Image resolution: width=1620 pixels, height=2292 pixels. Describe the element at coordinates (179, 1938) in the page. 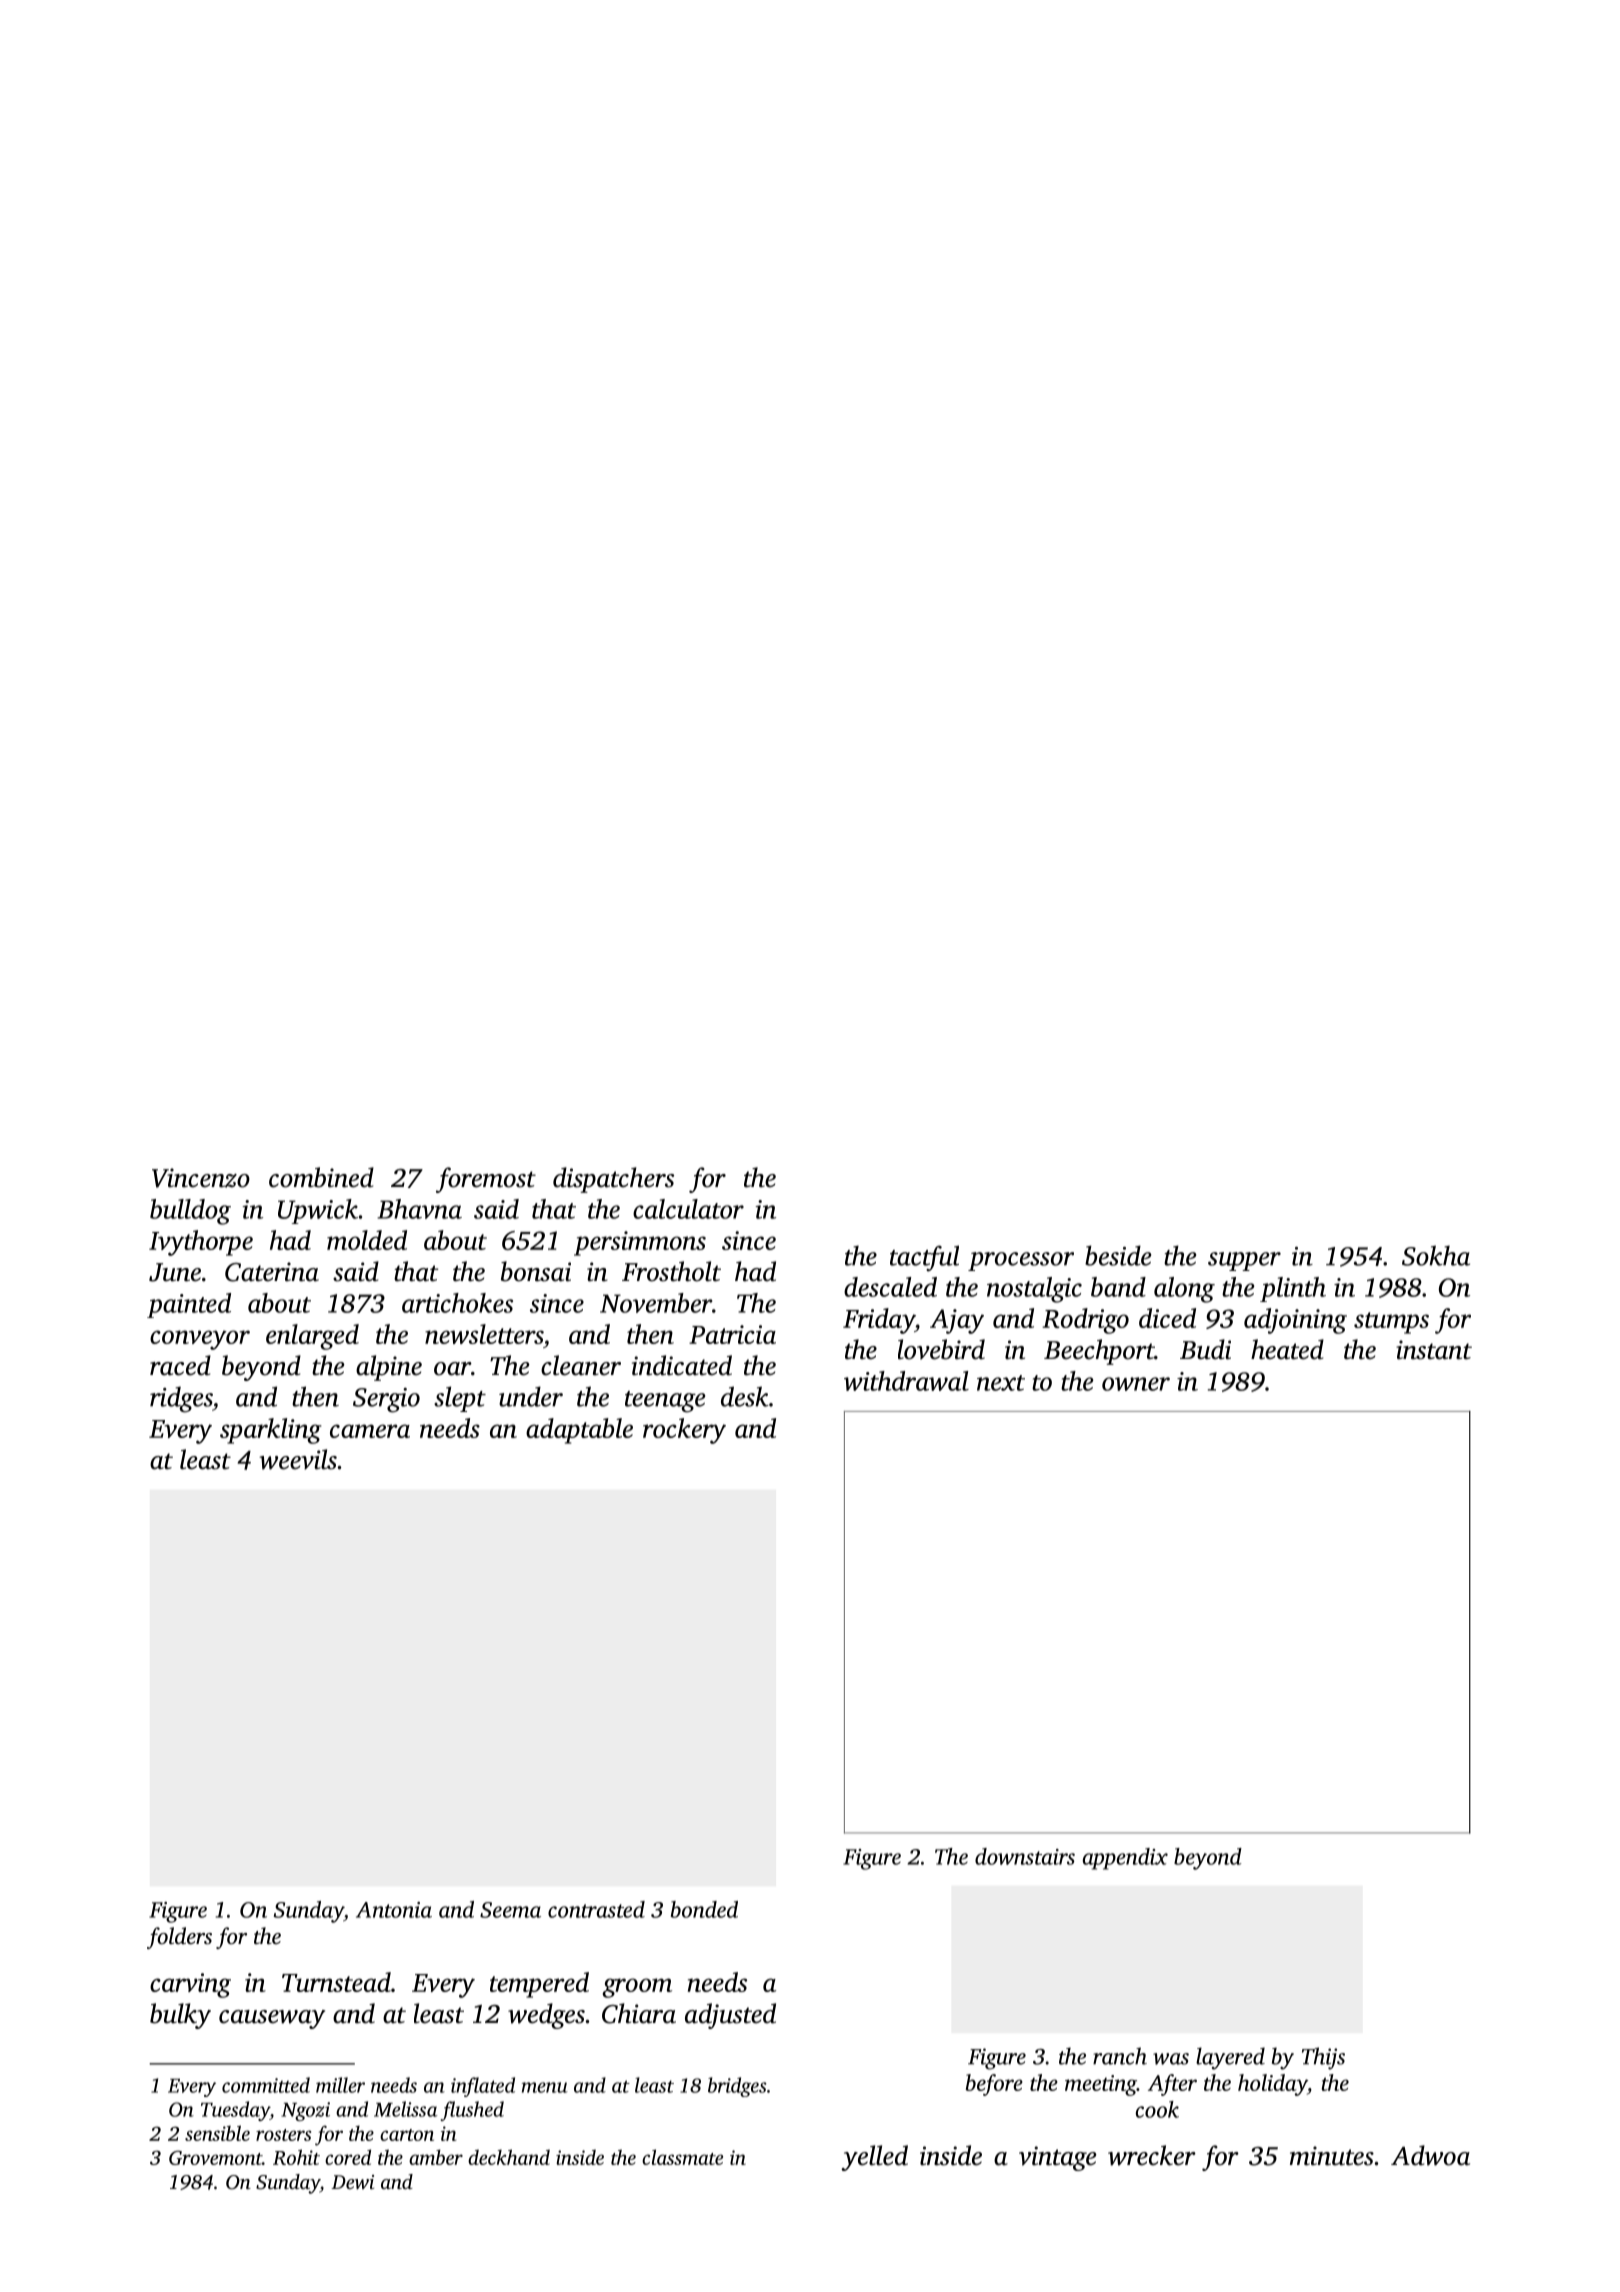

I see `folders` at that location.
